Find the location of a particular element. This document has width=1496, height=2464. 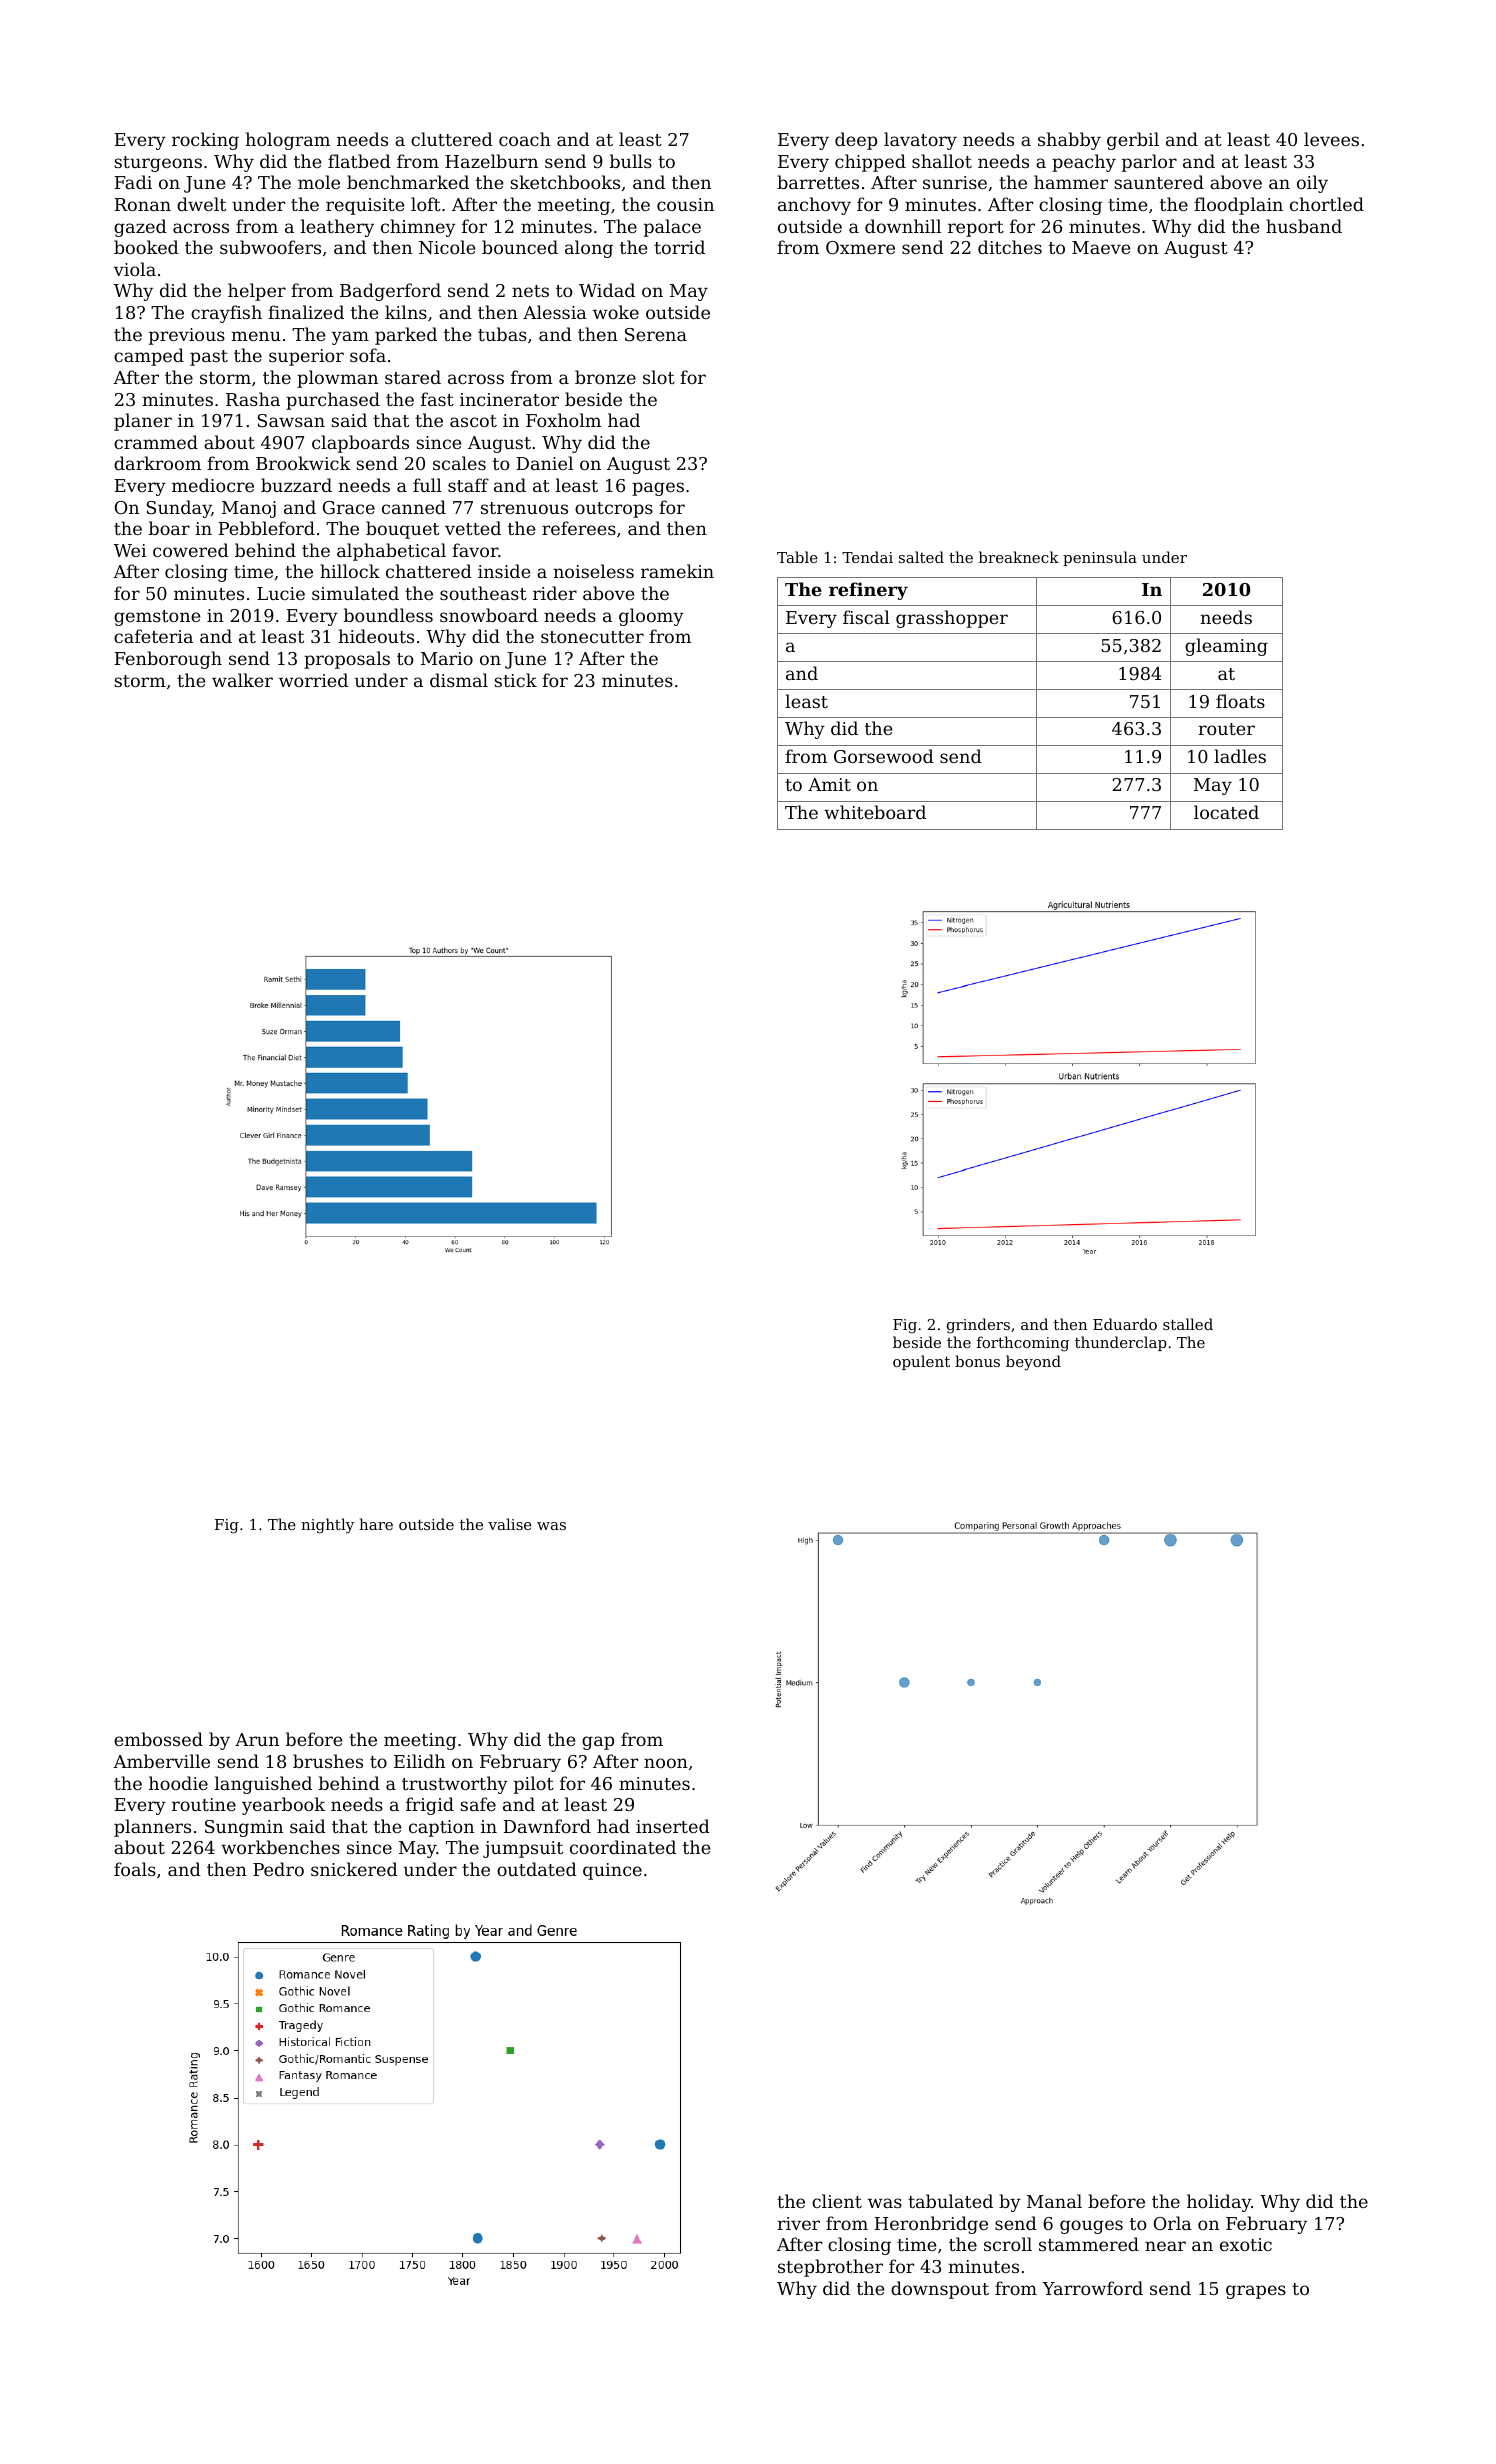

valise is located at coordinates (510, 1524).
